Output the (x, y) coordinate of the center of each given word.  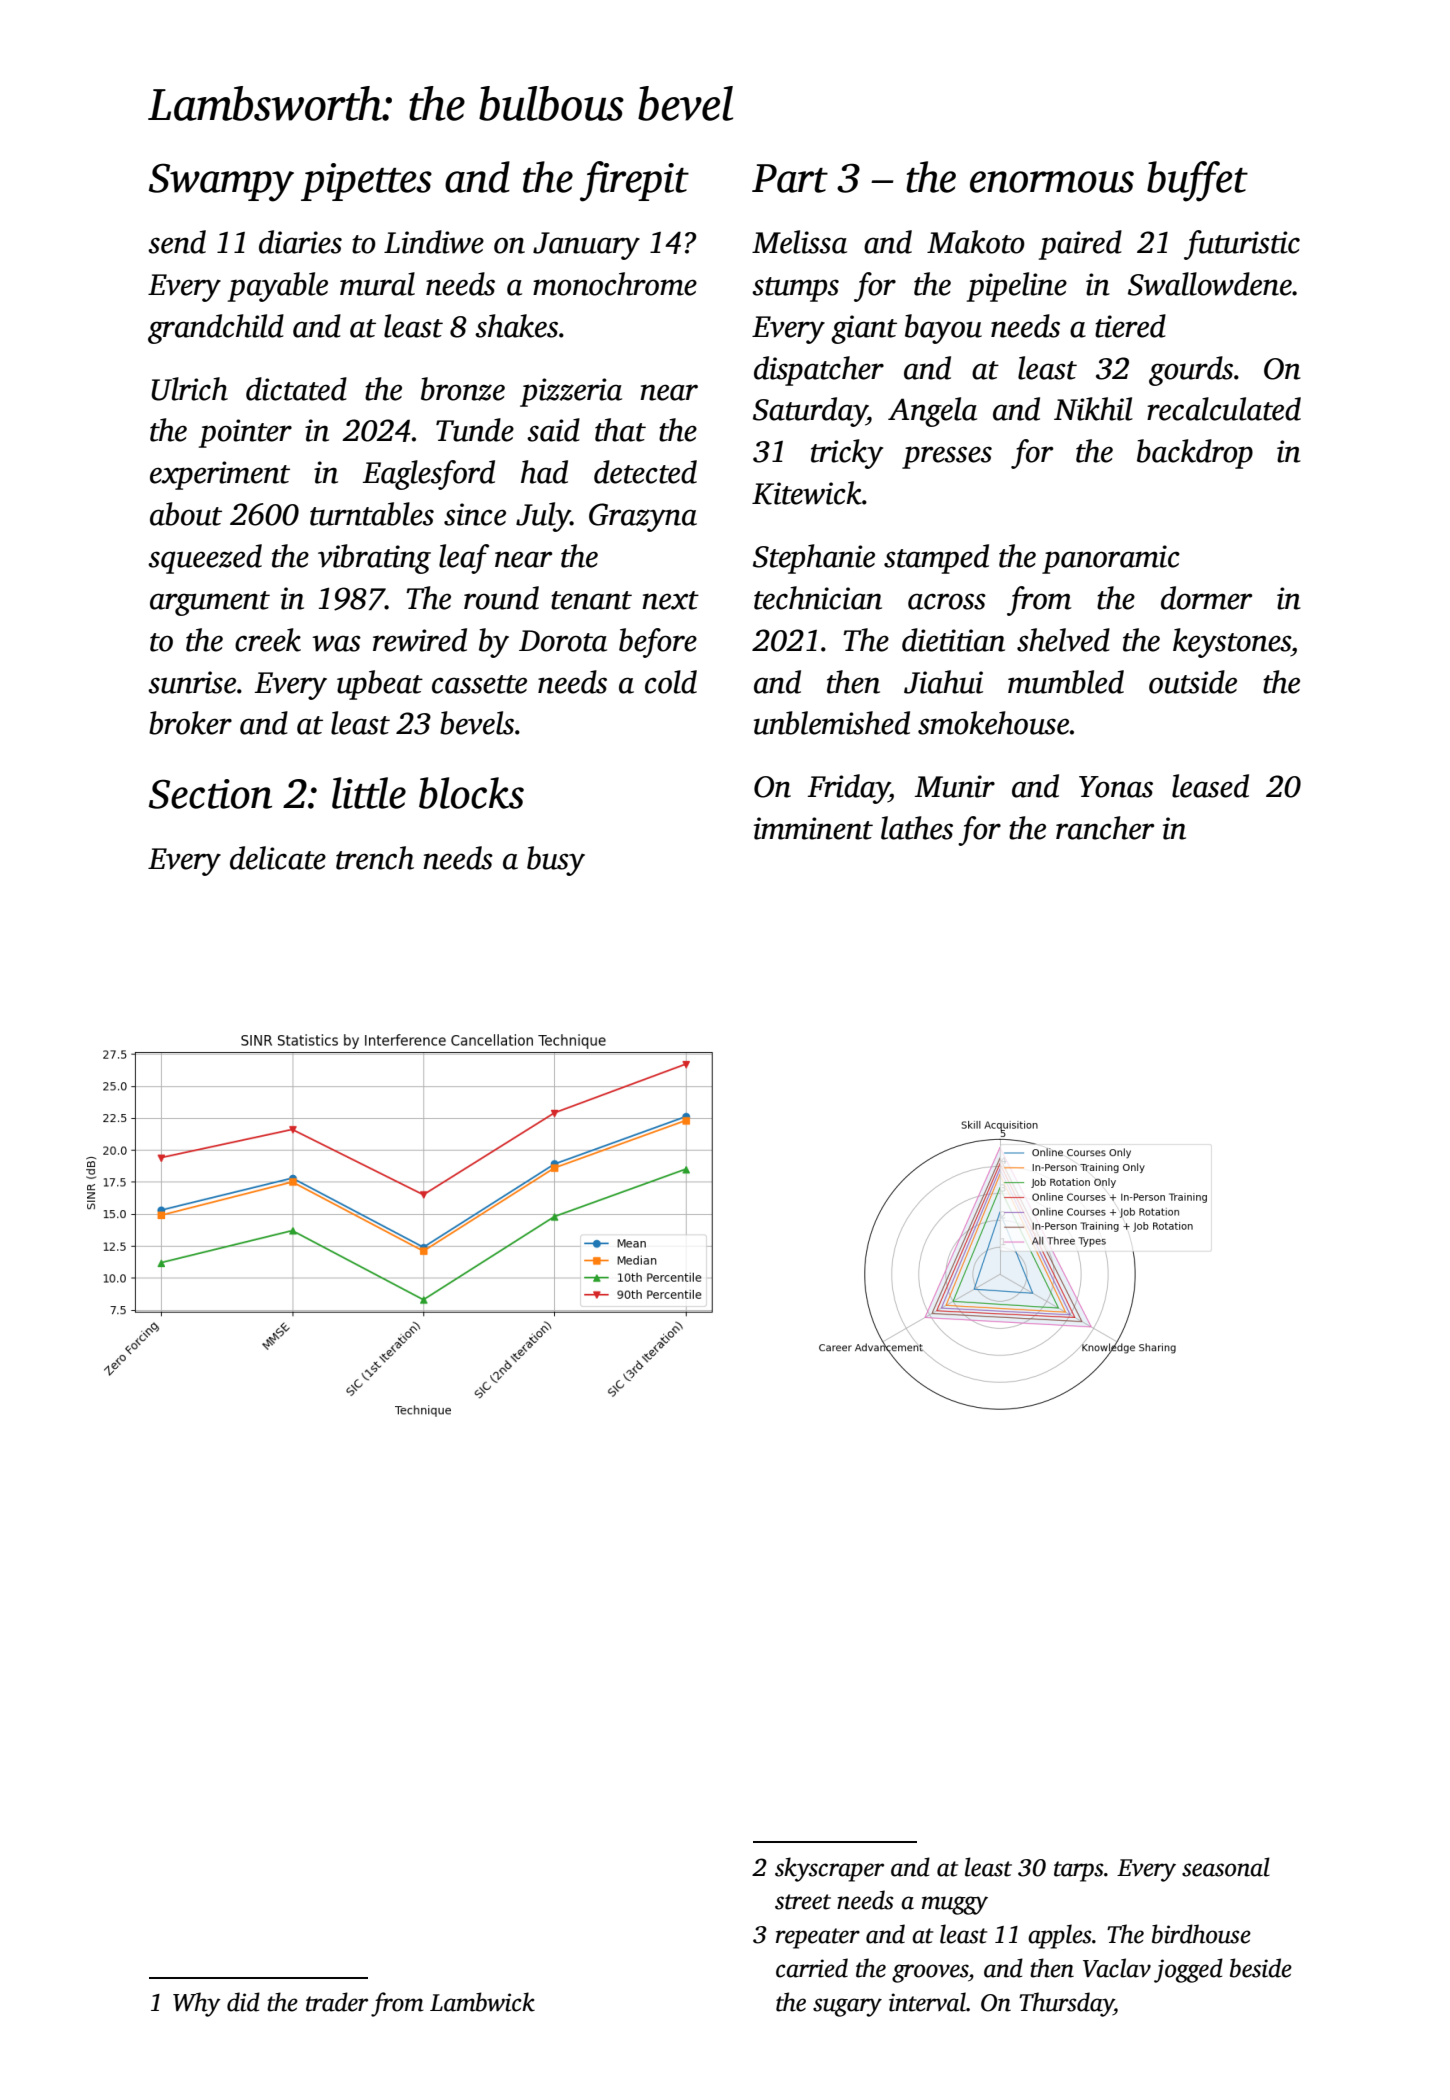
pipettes (366, 182)
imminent (813, 828)
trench (375, 858)
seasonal (1226, 1867)
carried (812, 1968)
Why (197, 2004)
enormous (1052, 182)
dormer (1206, 598)
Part (790, 178)
